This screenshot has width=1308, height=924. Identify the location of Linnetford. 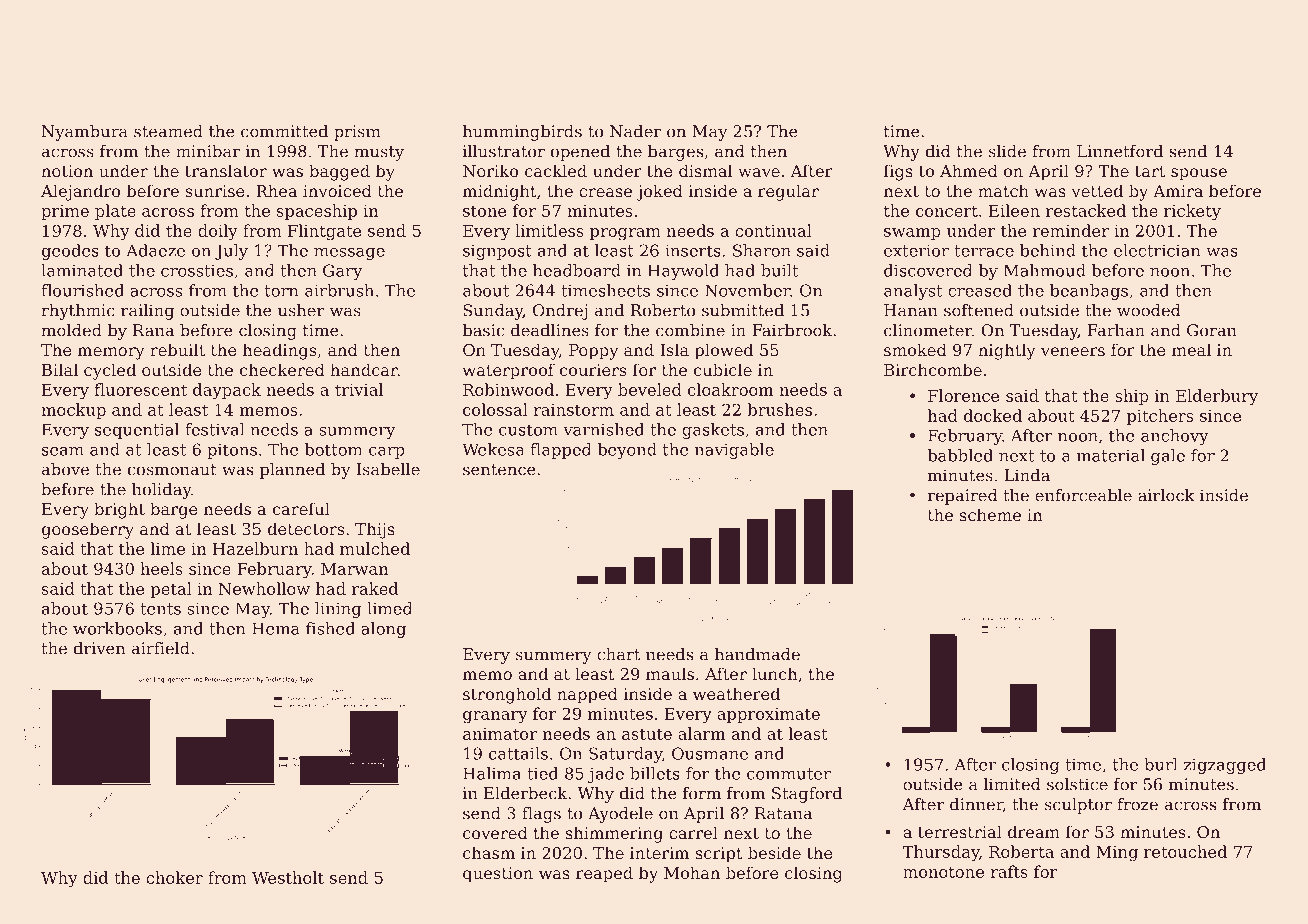
(1120, 151).
